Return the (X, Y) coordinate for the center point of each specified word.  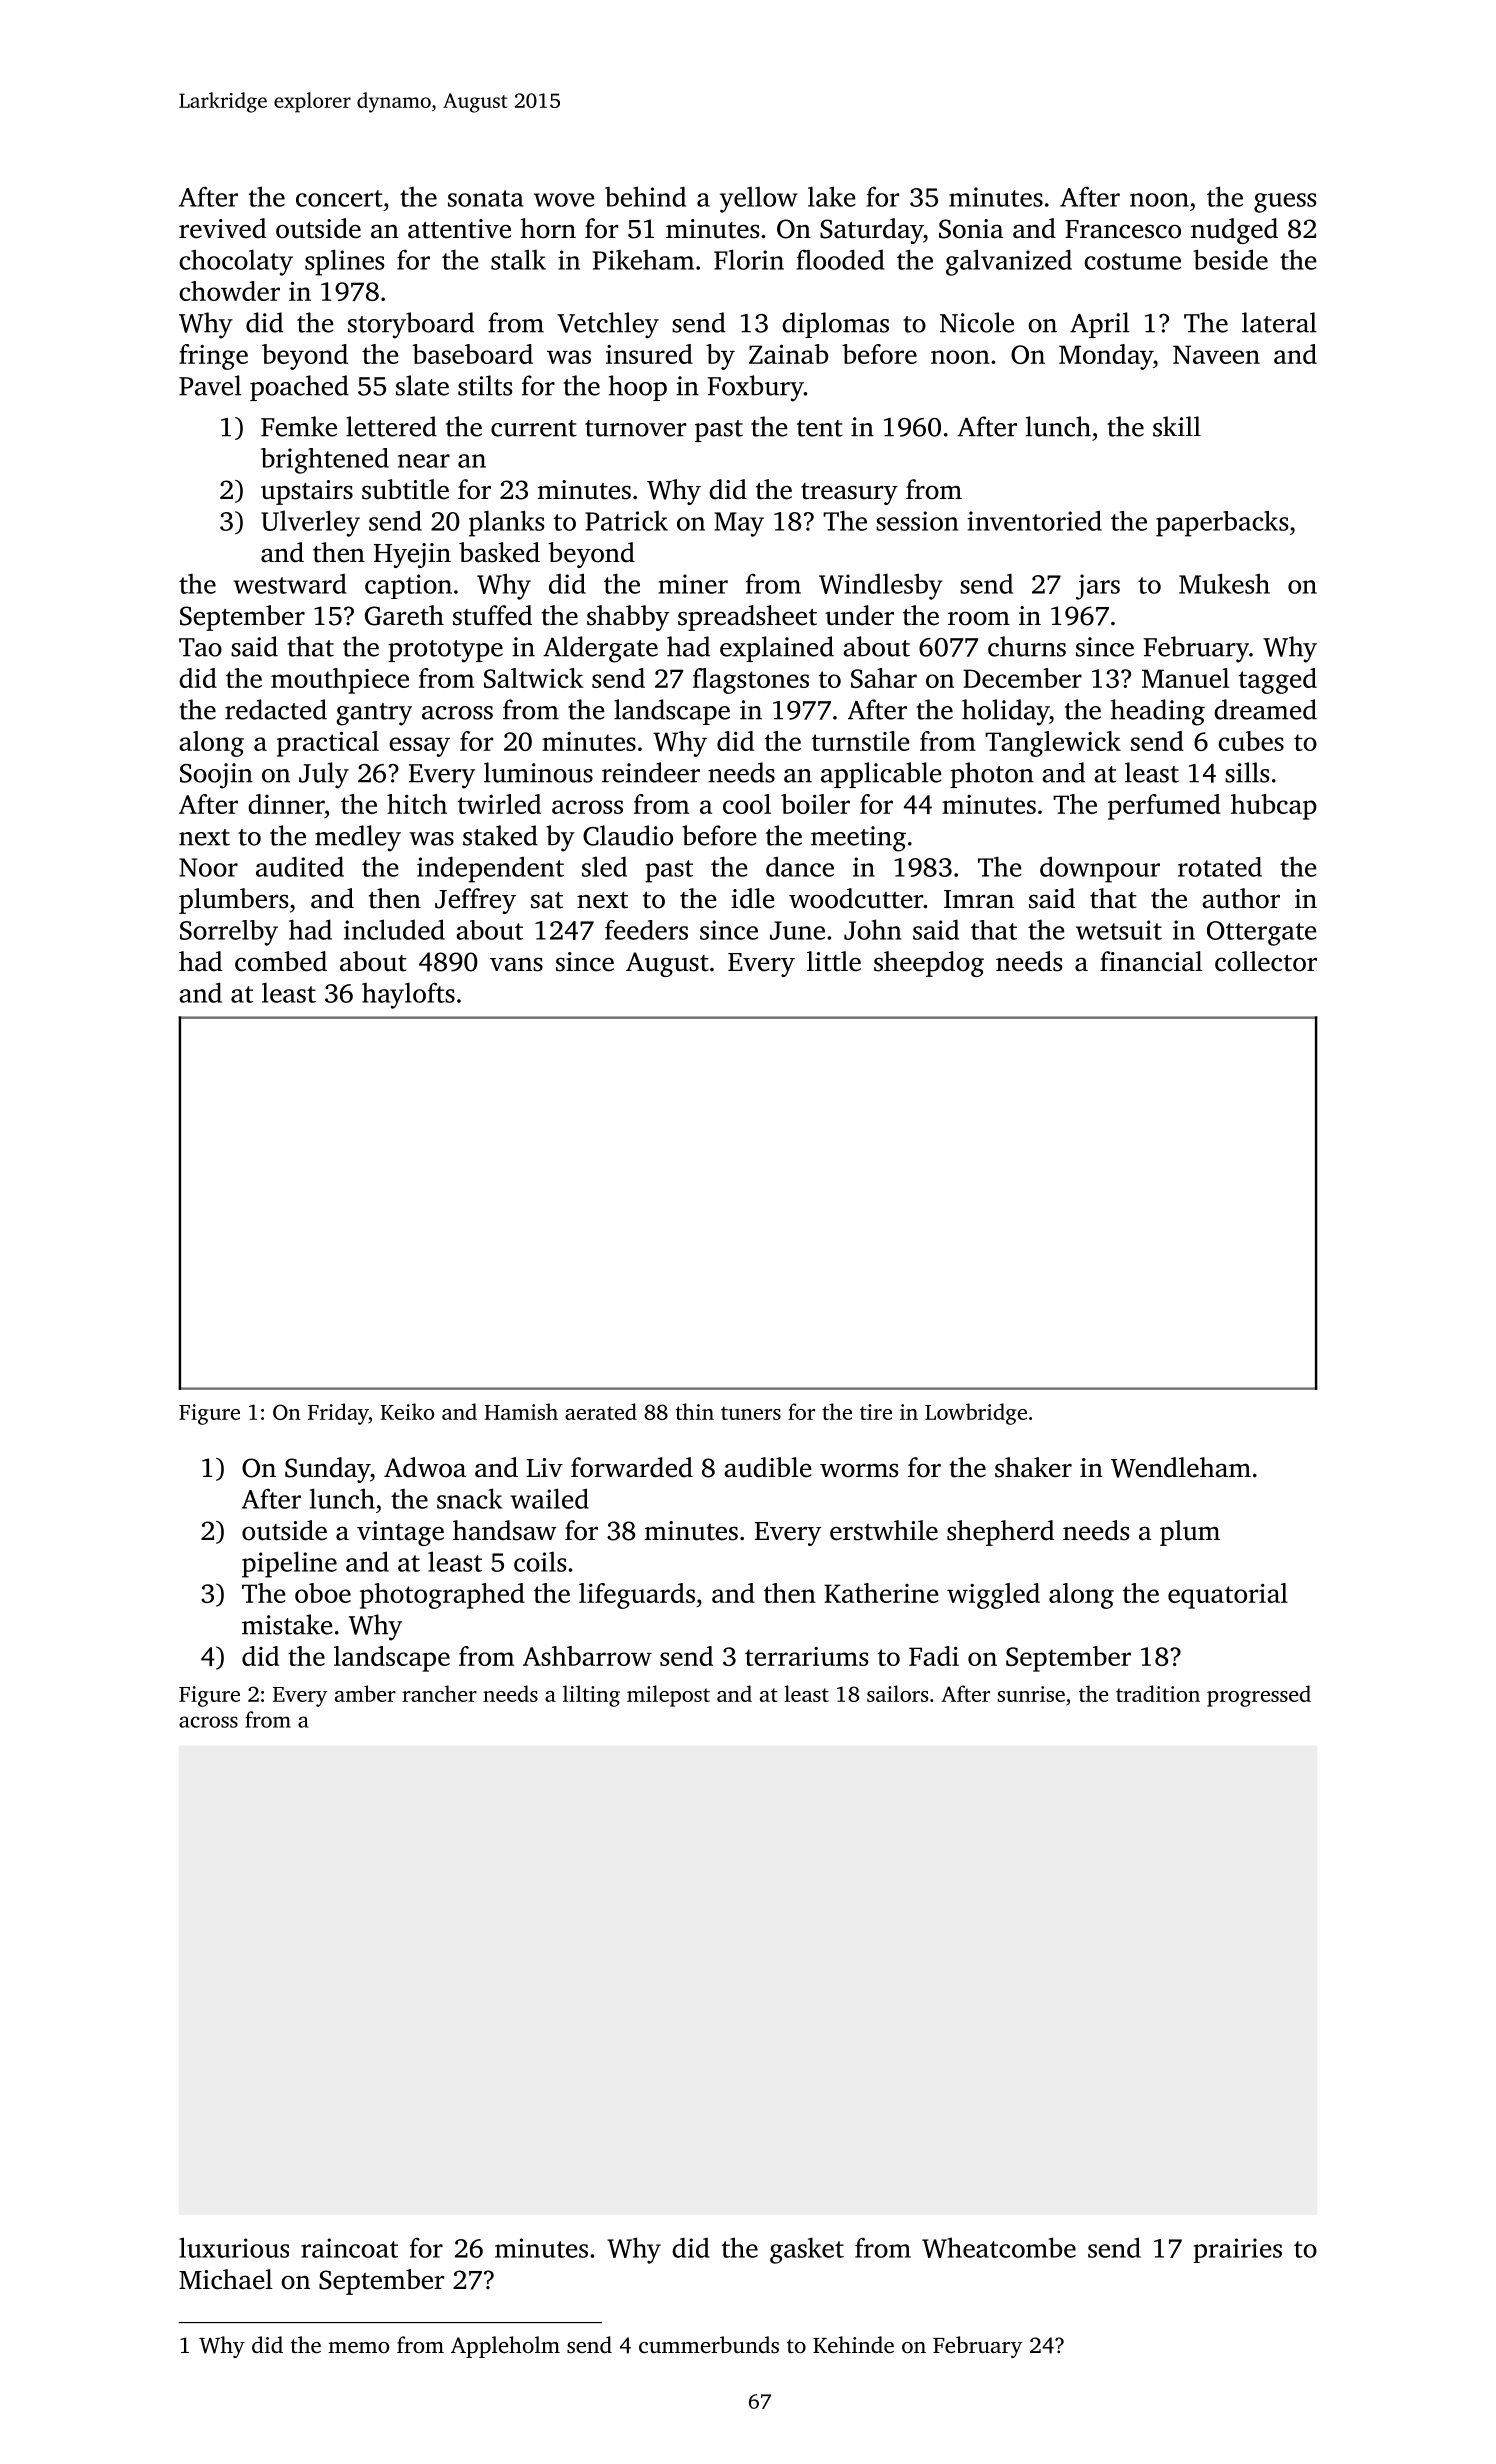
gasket (807, 2250)
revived (222, 228)
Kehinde (853, 2345)
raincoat (349, 2248)
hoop (638, 388)
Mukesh (1224, 583)
